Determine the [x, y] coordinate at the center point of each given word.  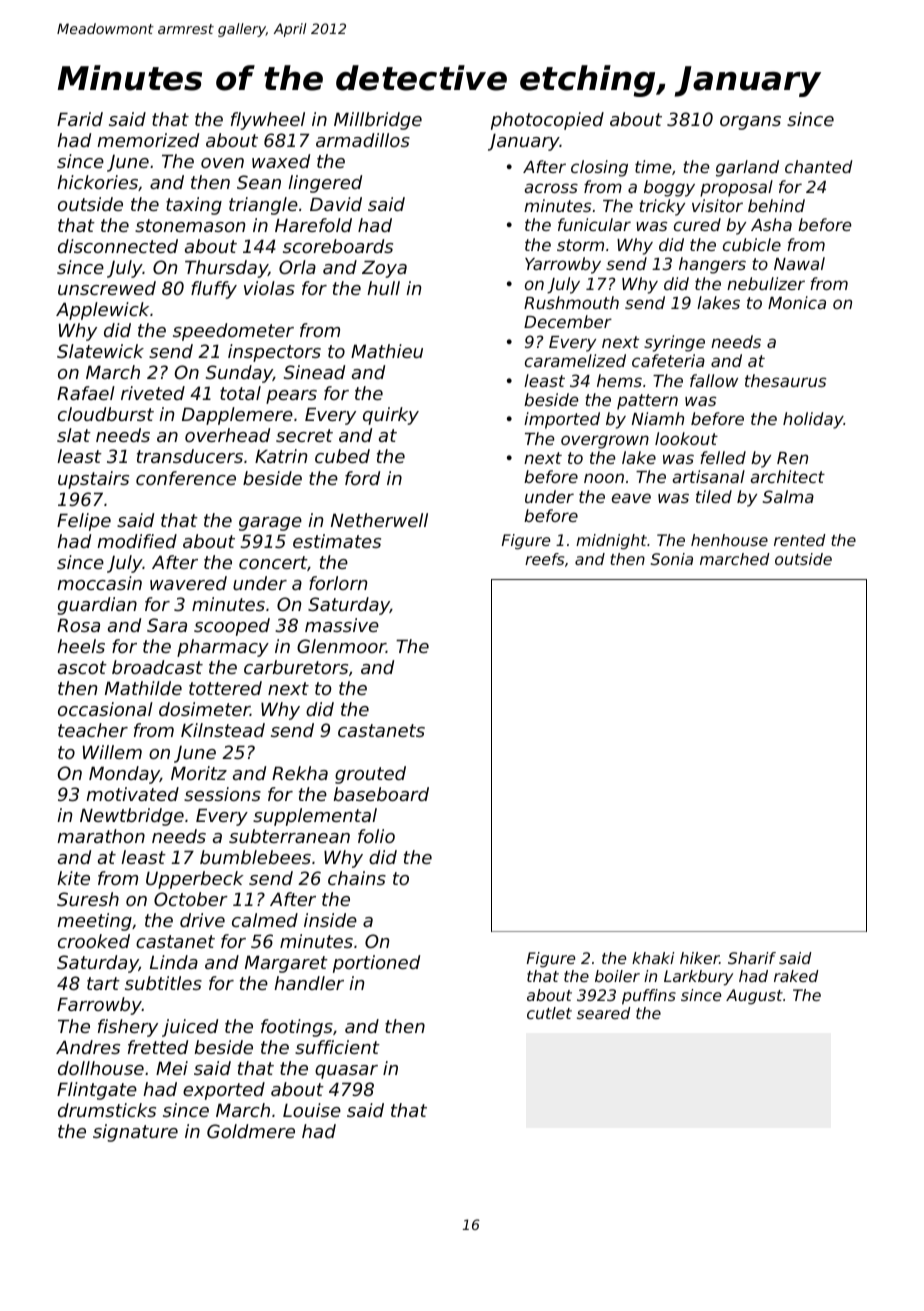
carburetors [296, 667]
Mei [172, 1068]
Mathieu [387, 351]
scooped [232, 627]
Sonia [672, 559]
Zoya [384, 269]
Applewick [102, 311]
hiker [699, 958]
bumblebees [255, 857]
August [754, 997]
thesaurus [785, 380]
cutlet [549, 1013]
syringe [674, 343]
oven [222, 163]
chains [357, 878]
